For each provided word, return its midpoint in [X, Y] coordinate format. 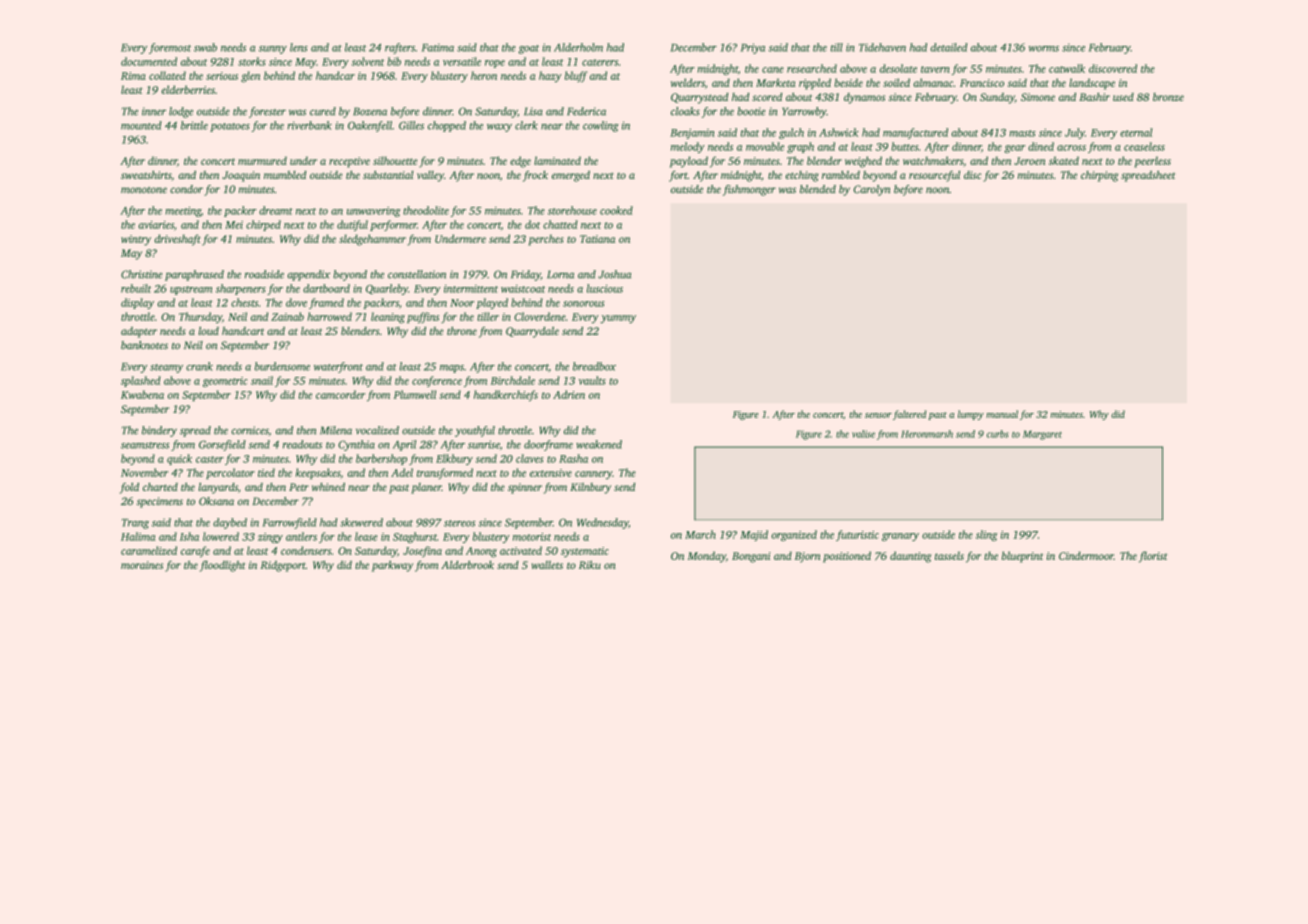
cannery [593, 475]
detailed [949, 47]
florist [1153, 557]
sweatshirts [146, 176]
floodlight [222, 566]
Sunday [997, 98]
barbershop [381, 459]
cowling [601, 126]
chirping [1099, 176]
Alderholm [578, 47]
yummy [618, 319]
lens [299, 47]
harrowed [329, 316]
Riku [590, 565]
